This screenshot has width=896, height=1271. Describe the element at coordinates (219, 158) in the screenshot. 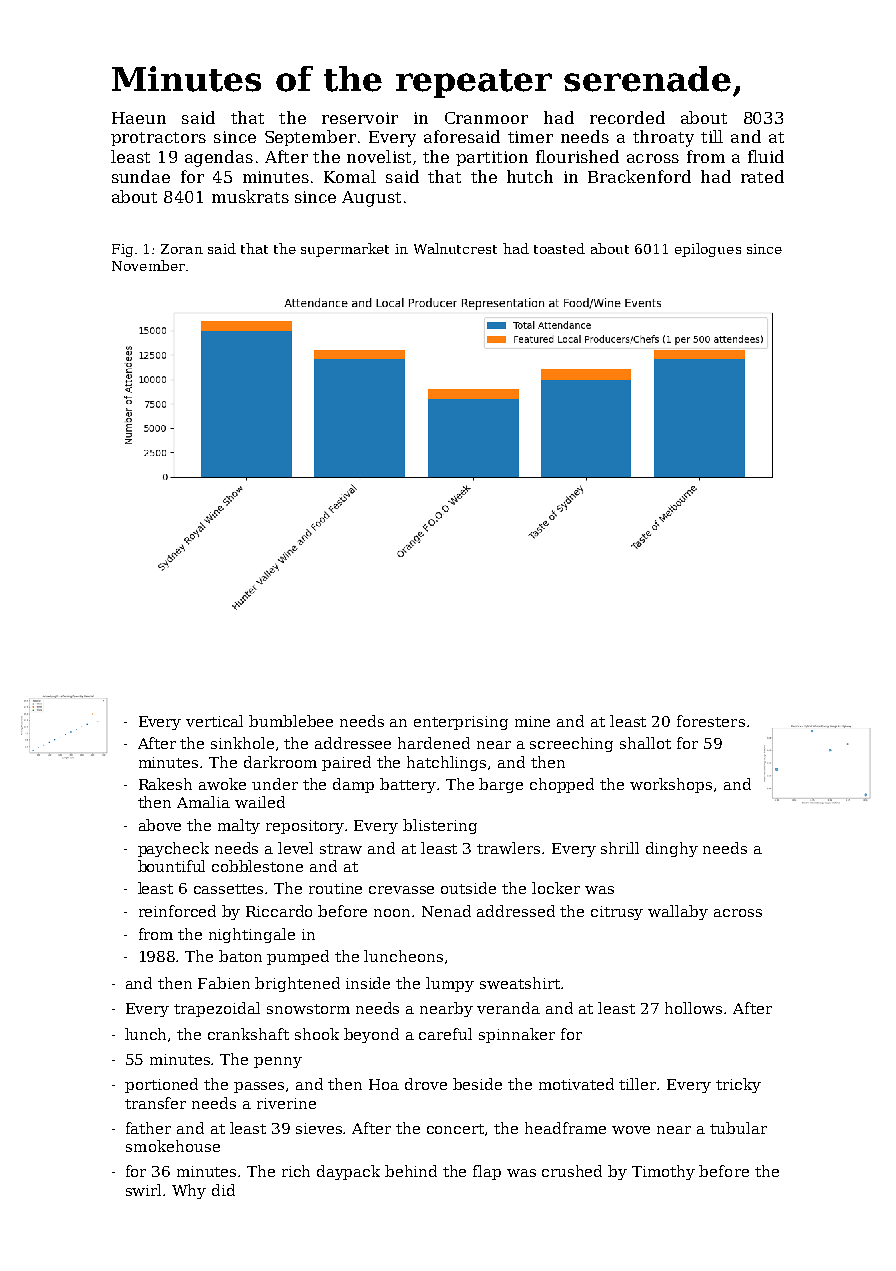

I see `agendas` at that location.
